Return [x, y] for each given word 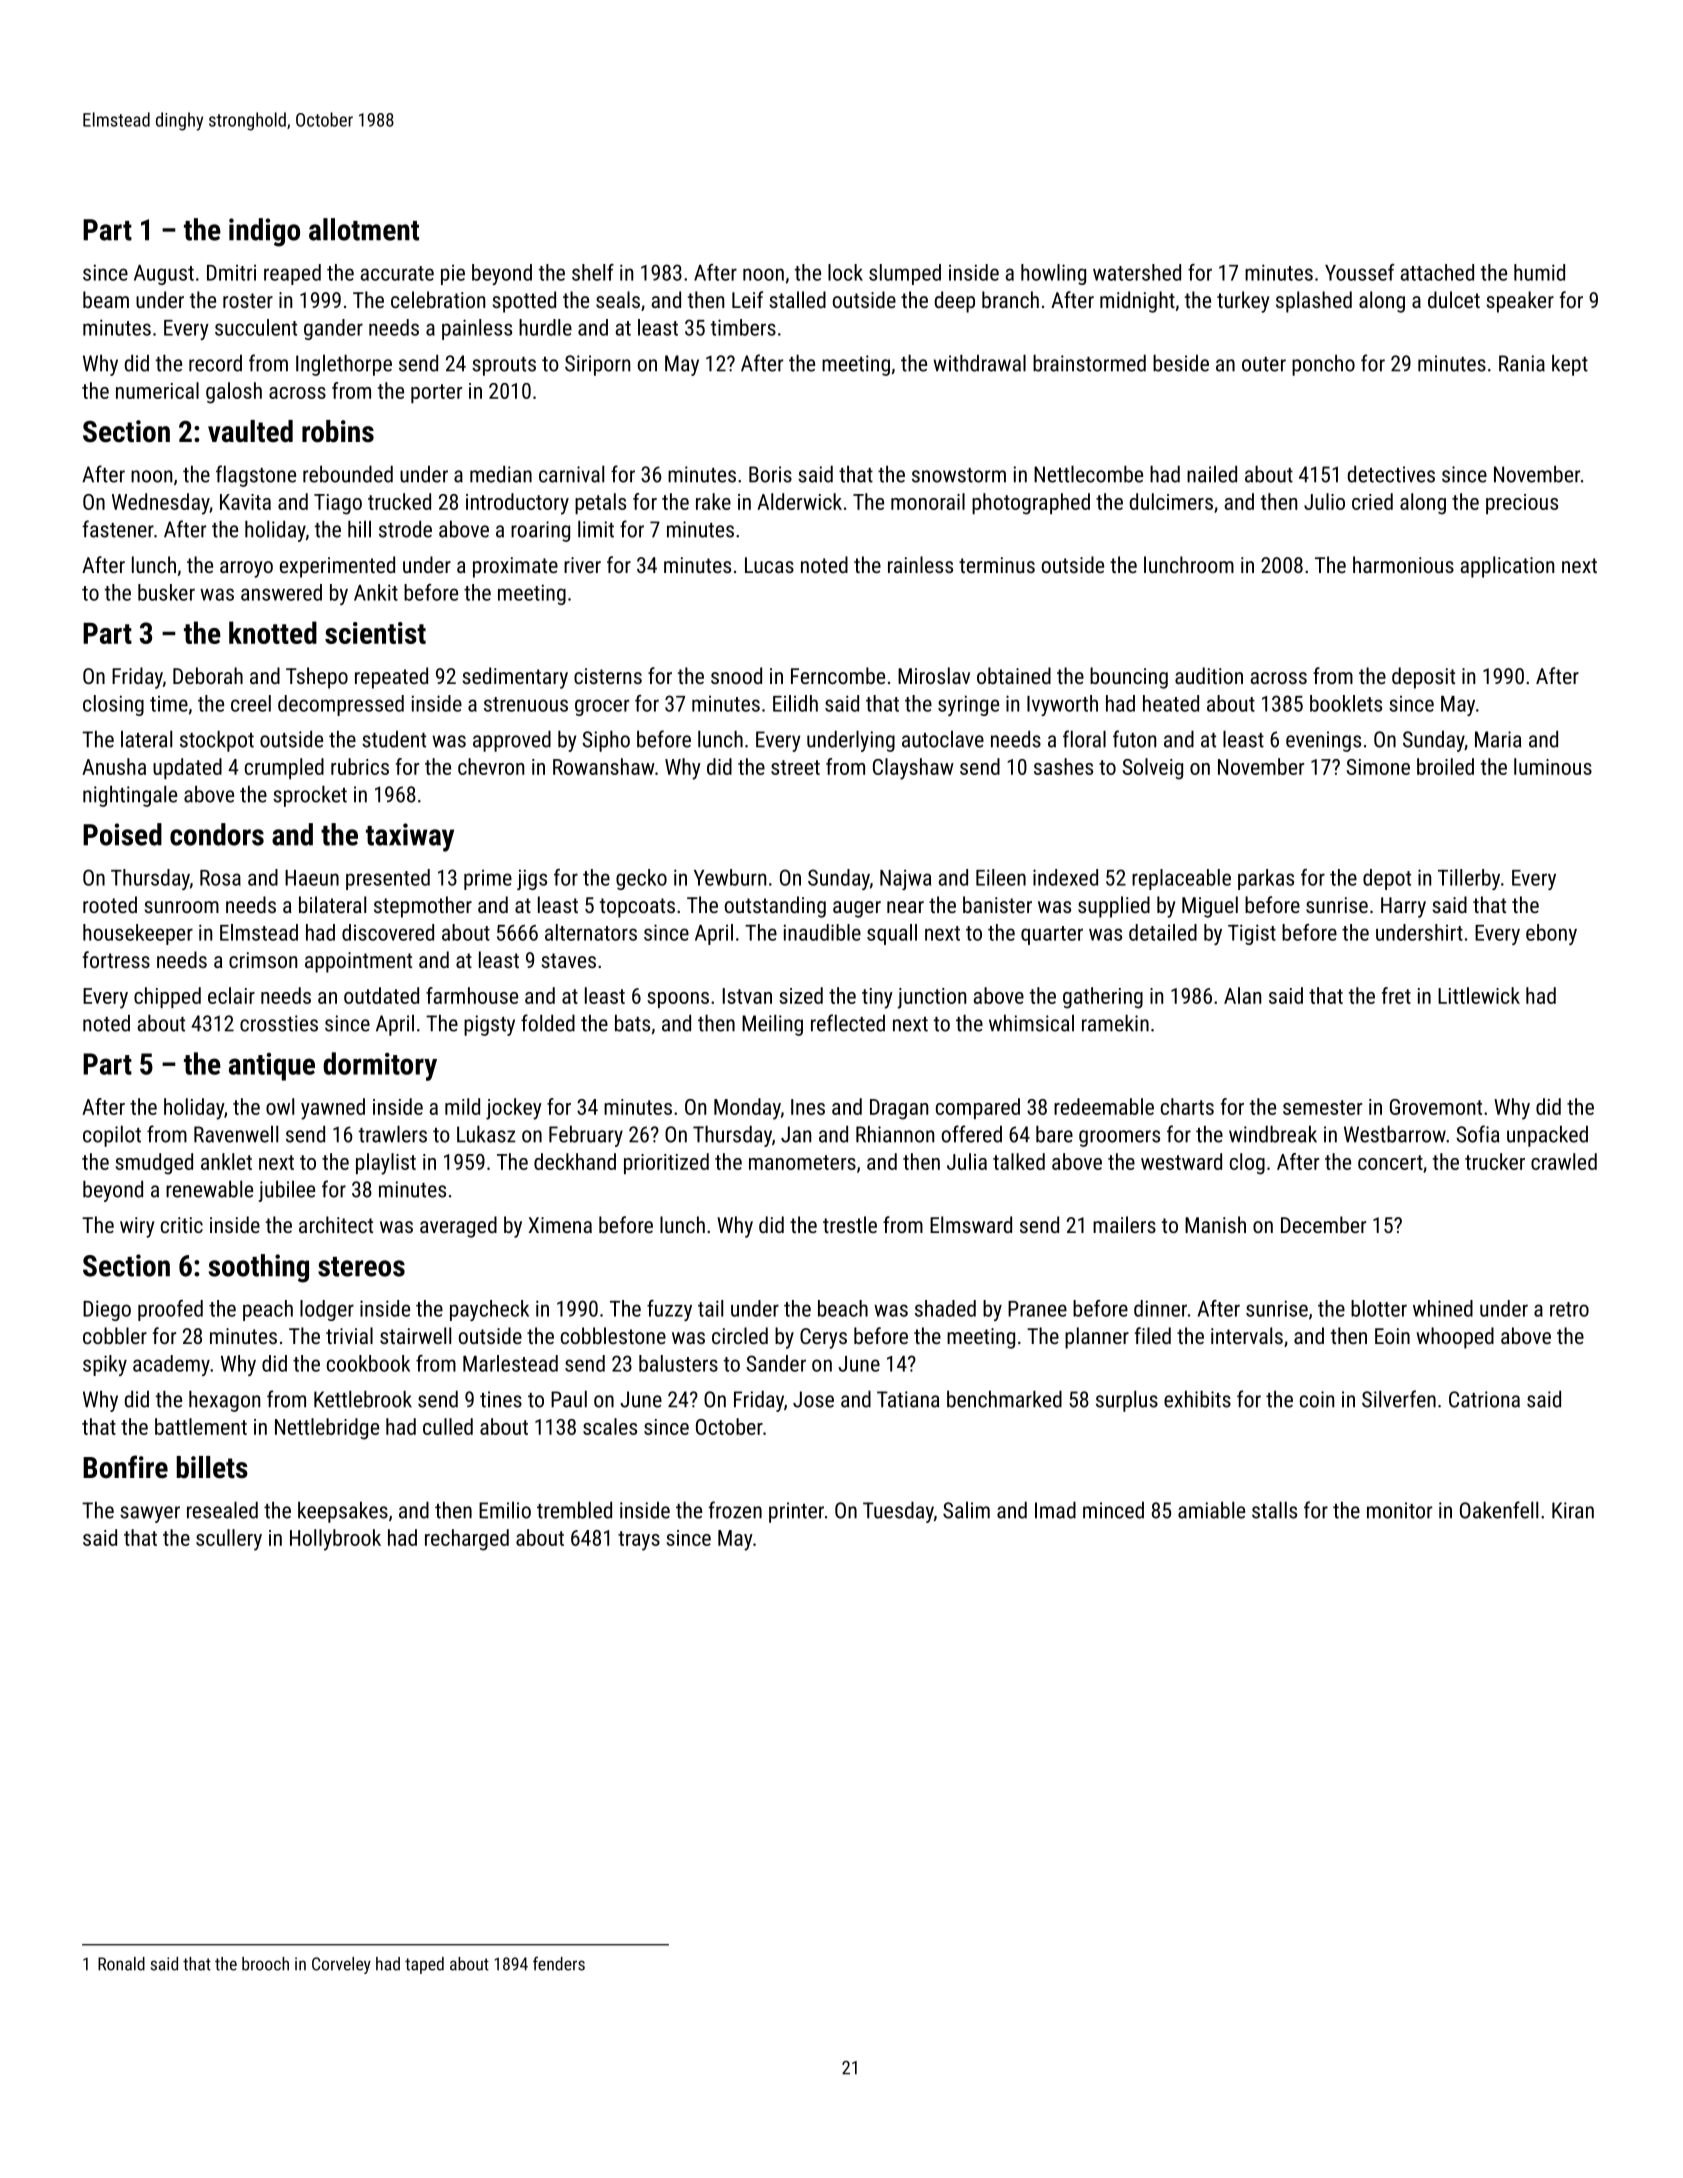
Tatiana [908, 1399]
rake [713, 501]
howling [1053, 274]
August [164, 275]
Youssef [1359, 272]
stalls [1274, 1510]
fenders [559, 1964]
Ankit [376, 592]
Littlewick [1479, 995]
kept [1570, 365]
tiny [877, 998]
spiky [105, 1365]
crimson [263, 960]
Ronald [121, 1964]
